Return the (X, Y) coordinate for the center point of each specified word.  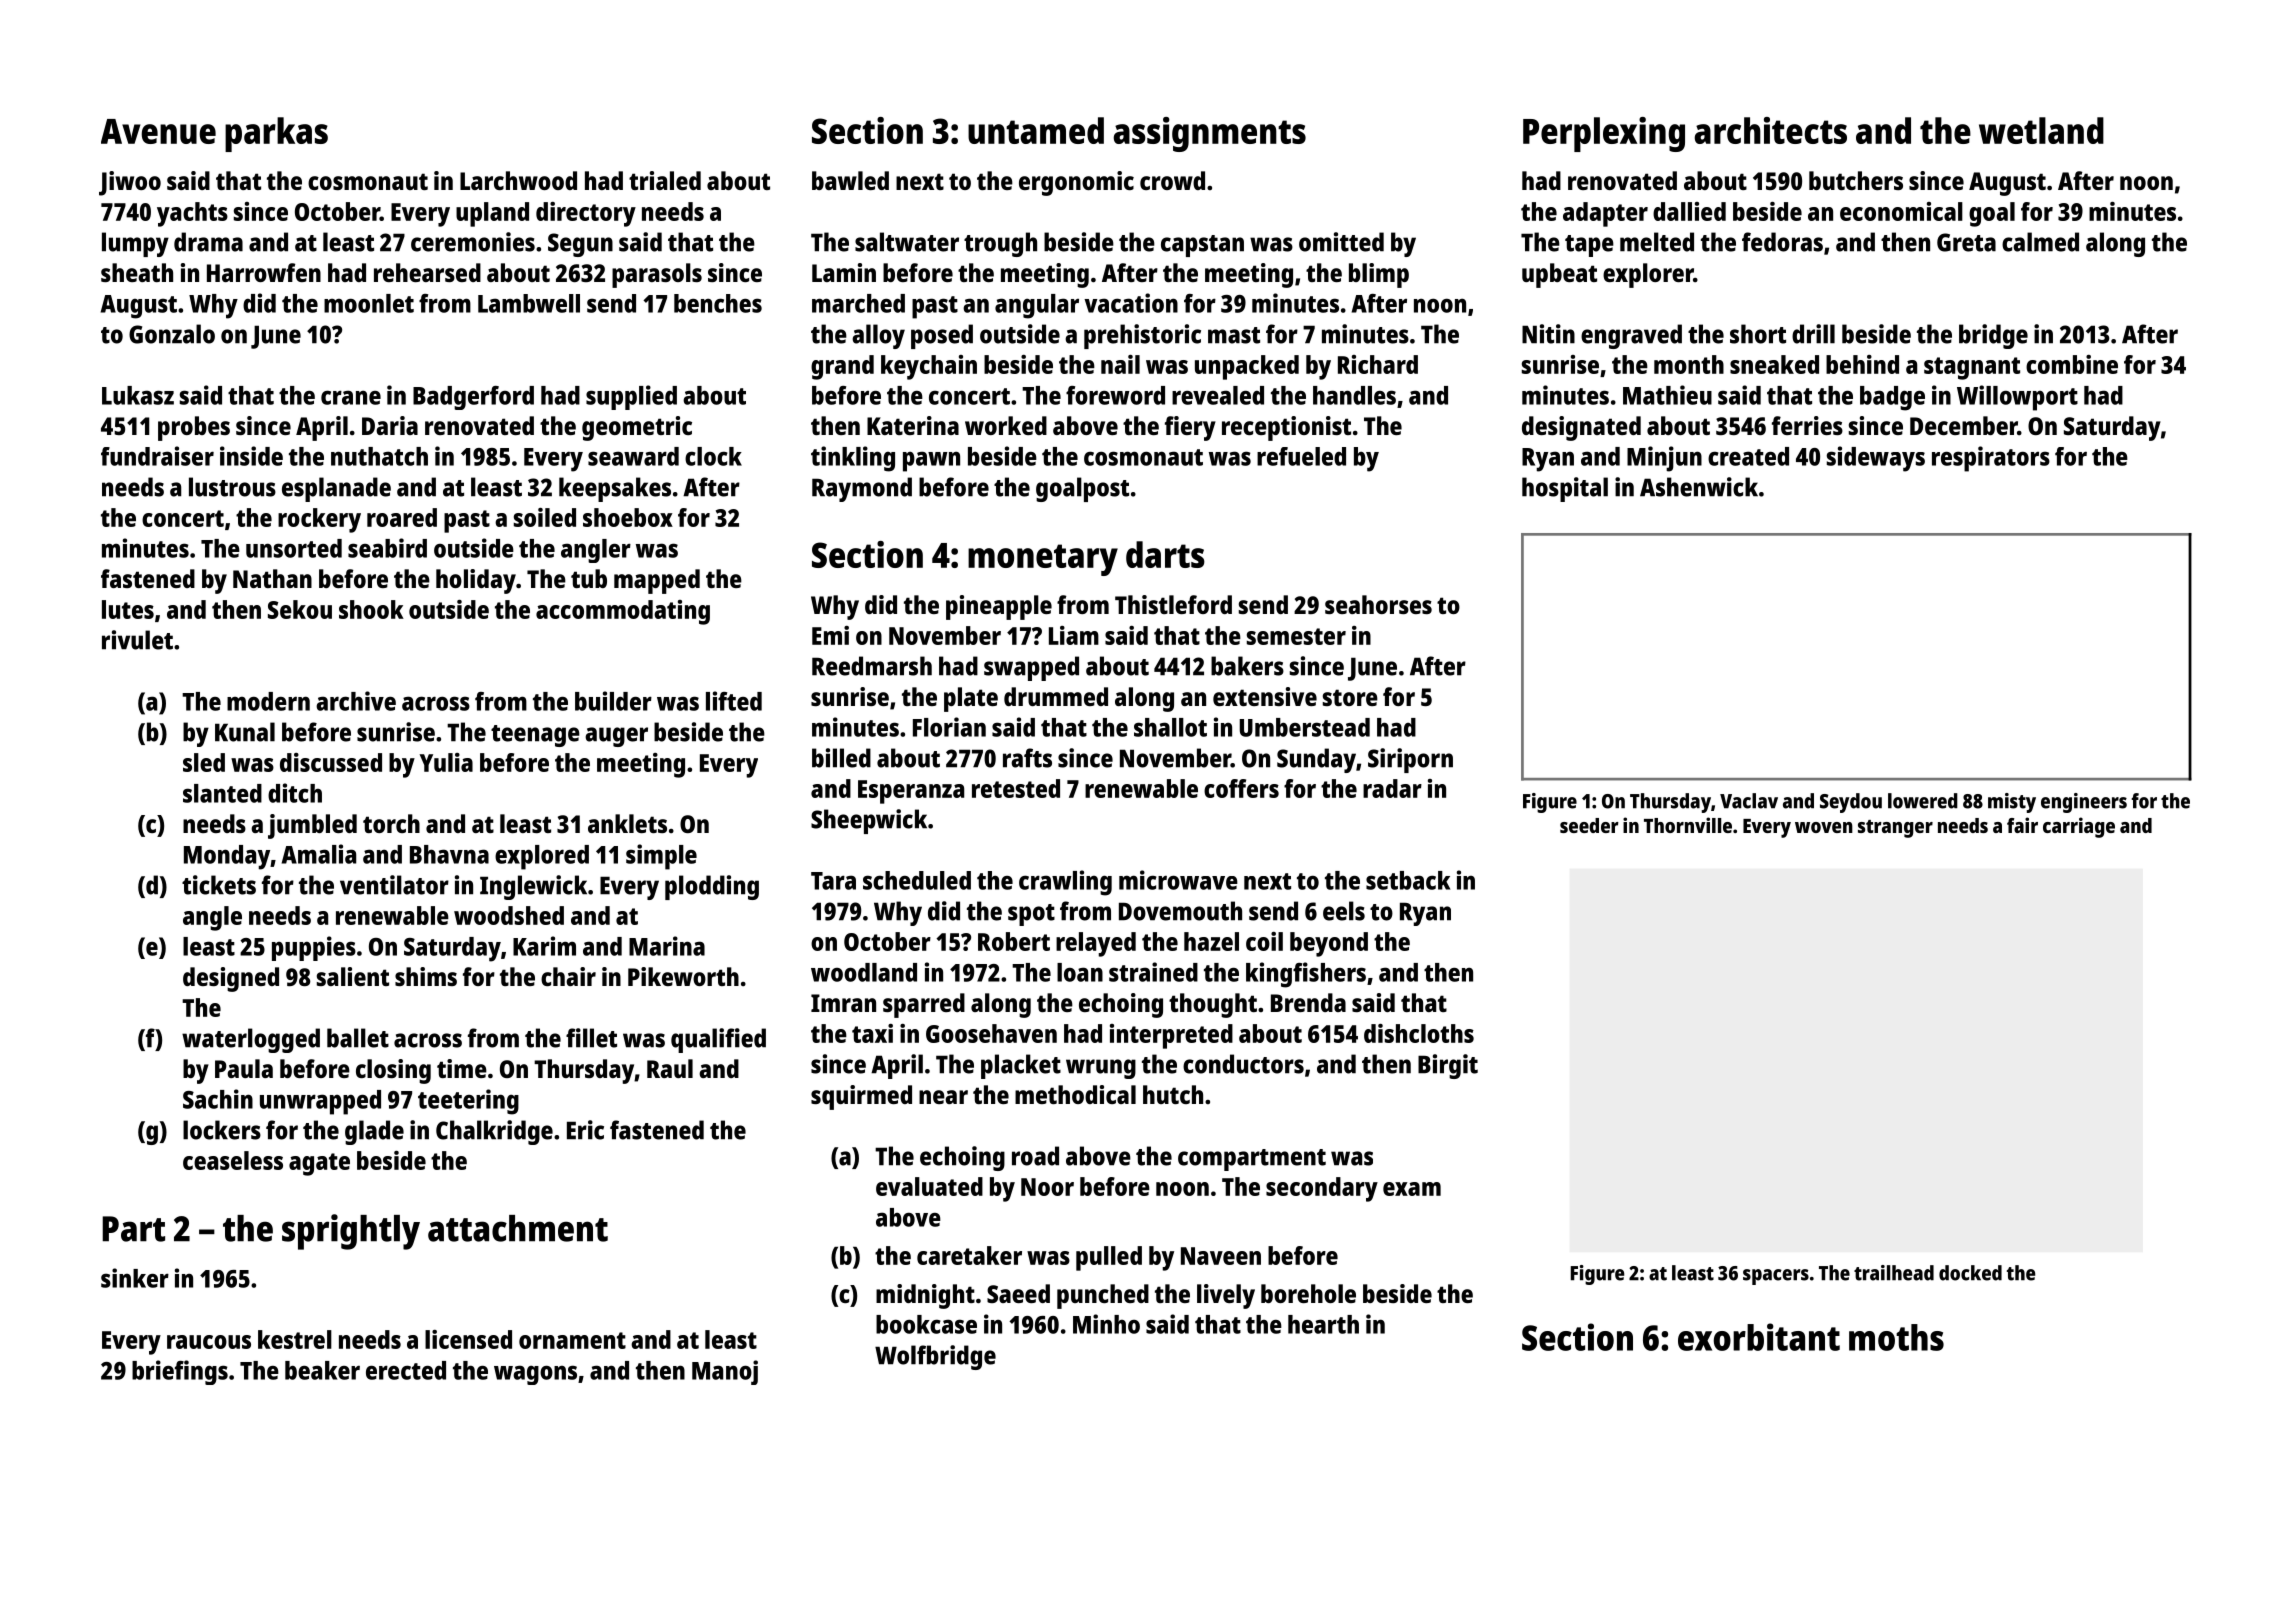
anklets (627, 823)
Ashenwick (1699, 487)
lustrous (232, 487)
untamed (1036, 130)
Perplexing (1604, 134)
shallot (1170, 727)
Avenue (158, 131)
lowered (1923, 801)
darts (1165, 554)
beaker (322, 1370)
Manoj (725, 1372)
